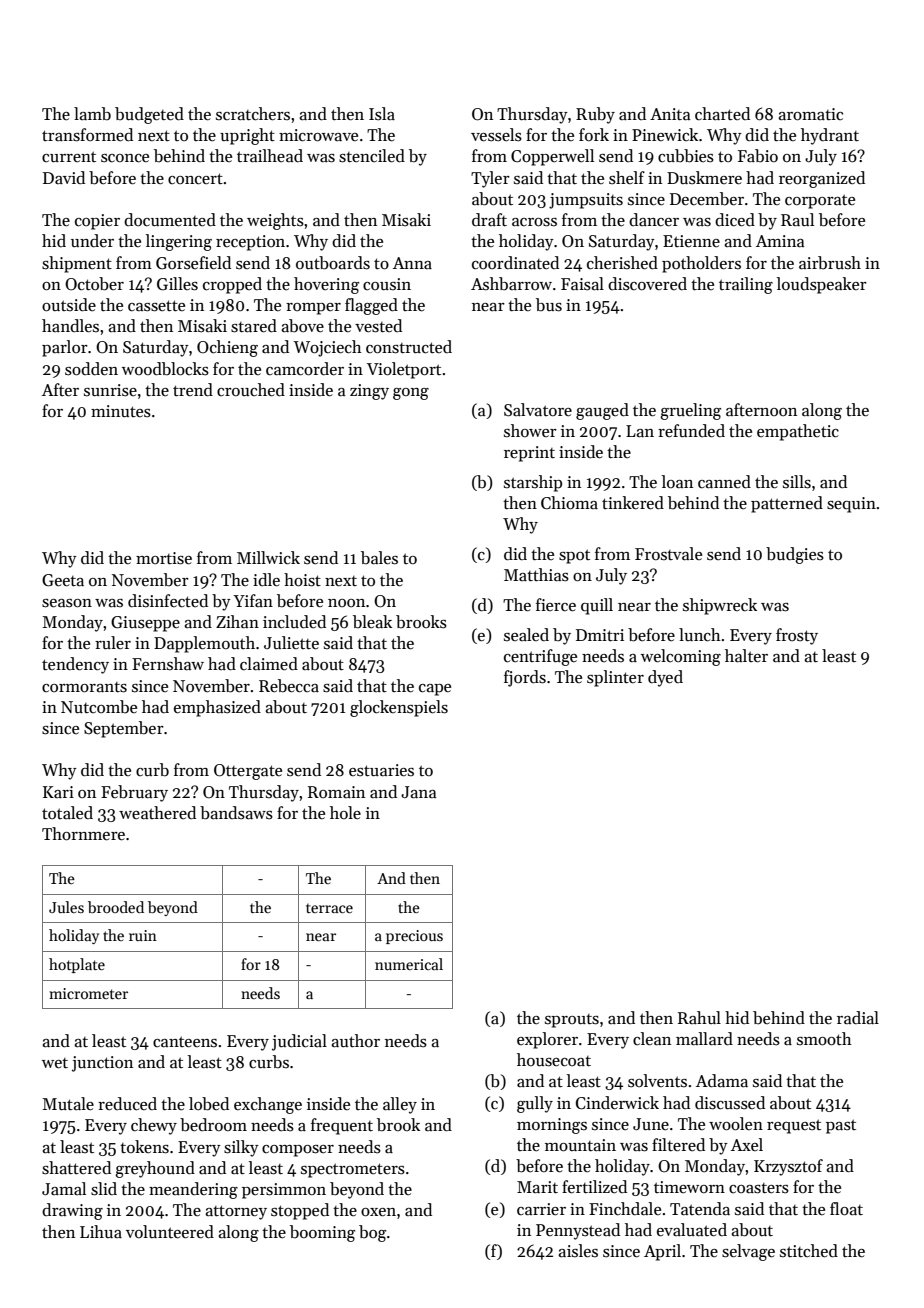  I want to click on frequent, so click(342, 1126).
